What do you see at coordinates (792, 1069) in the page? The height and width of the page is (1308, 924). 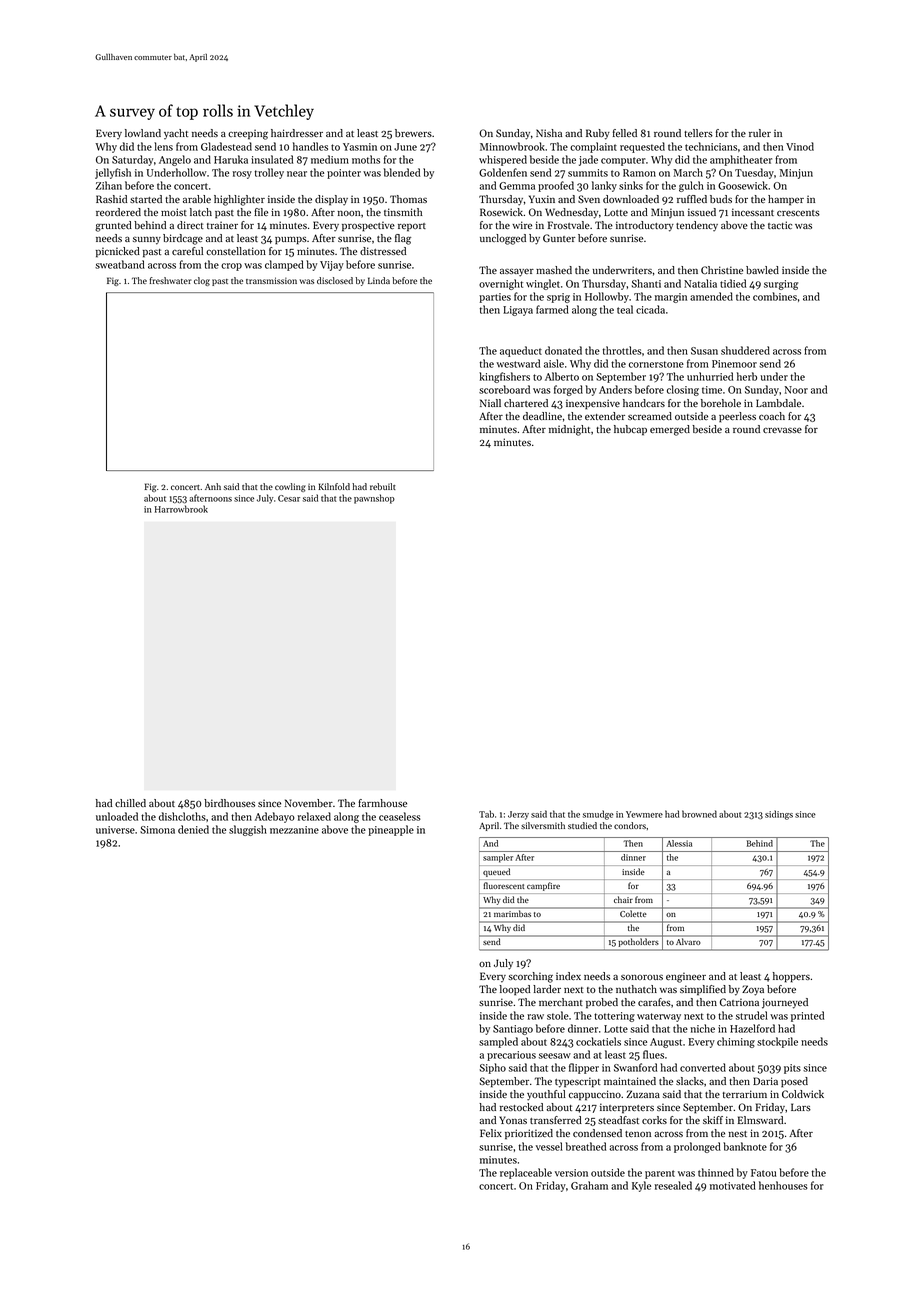 I see `pits` at bounding box center [792, 1069].
